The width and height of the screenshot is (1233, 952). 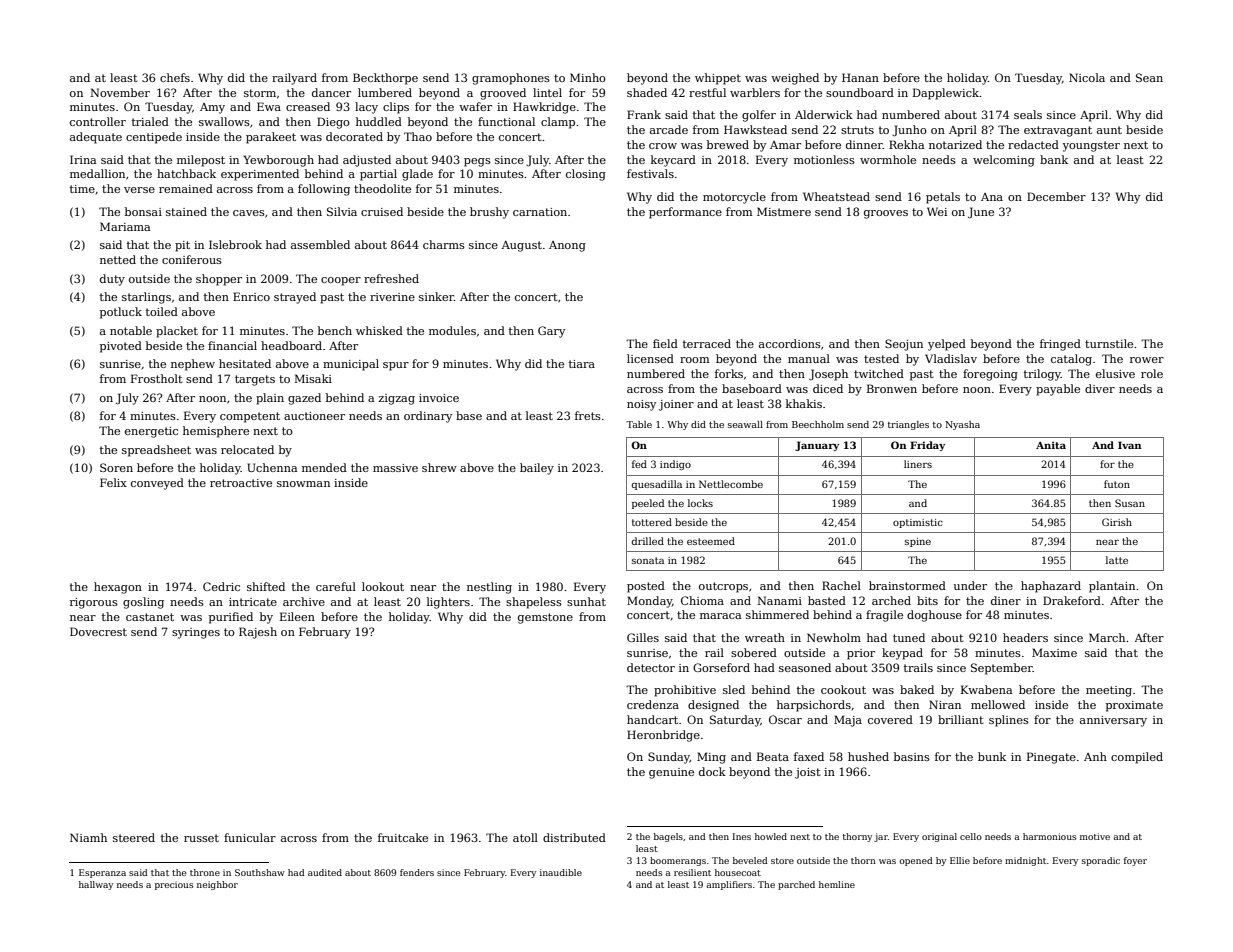 What do you see at coordinates (221, 586) in the screenshot?
I see `Cedric` at bounding box center [221, 586].
